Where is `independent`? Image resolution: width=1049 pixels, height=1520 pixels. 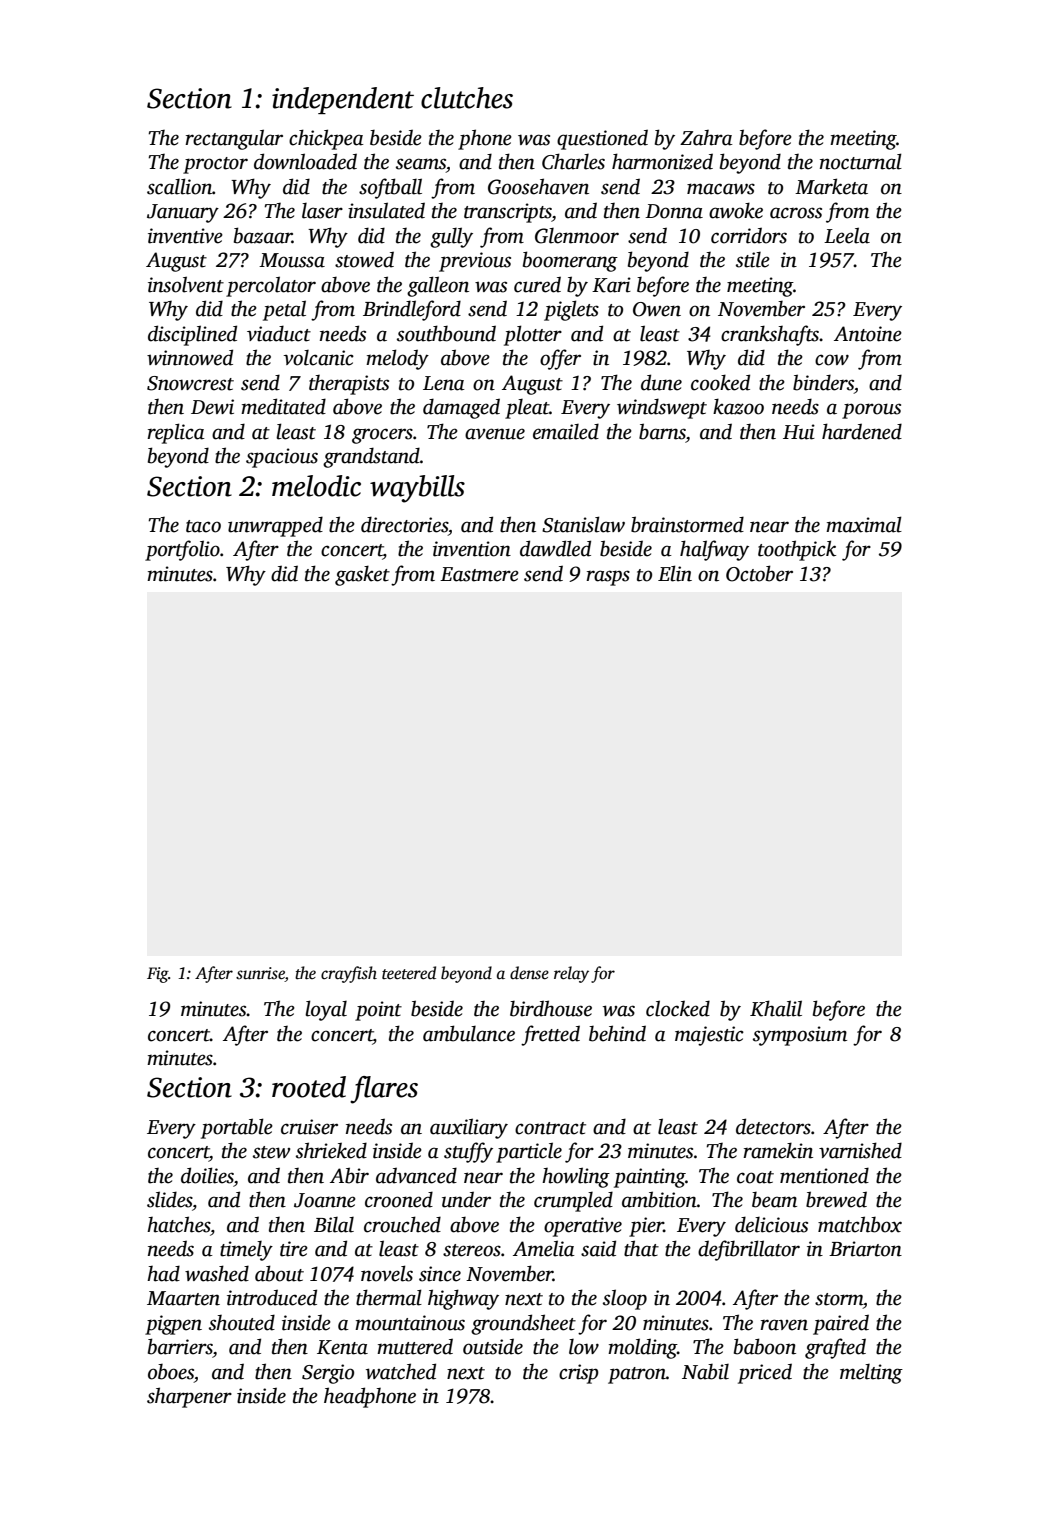 independent is located at coordinates (343, 100).
